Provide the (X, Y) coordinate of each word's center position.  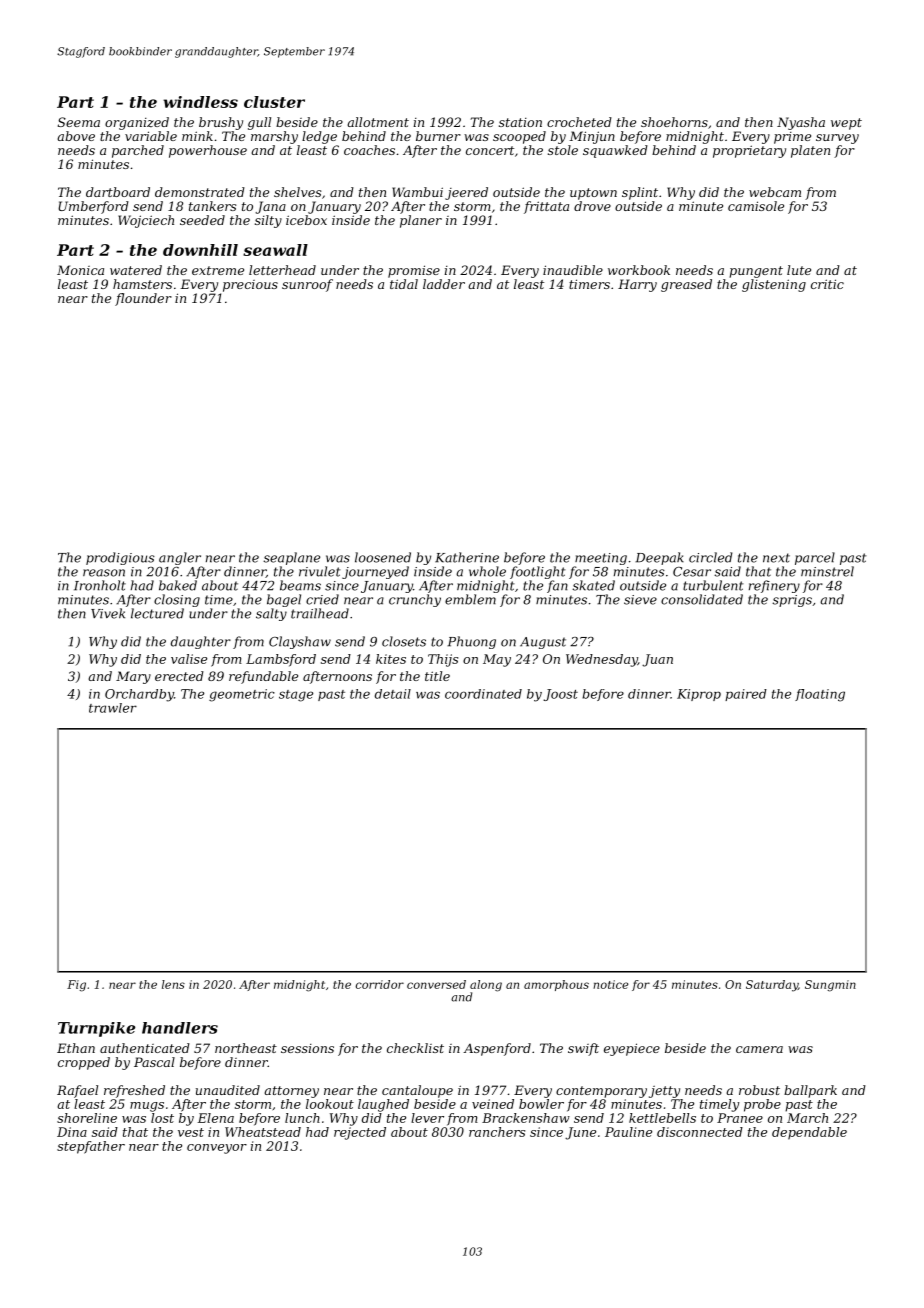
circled (710, 557)
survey (837, 139)
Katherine (467, 557)
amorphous (556, 985)
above (76, 136)
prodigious (120, 558)
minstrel (827, 571)
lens (173, 984)
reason (104, 573)
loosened (383, 557)
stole (563, 150)
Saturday (772, 986)
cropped (84, 1063)
